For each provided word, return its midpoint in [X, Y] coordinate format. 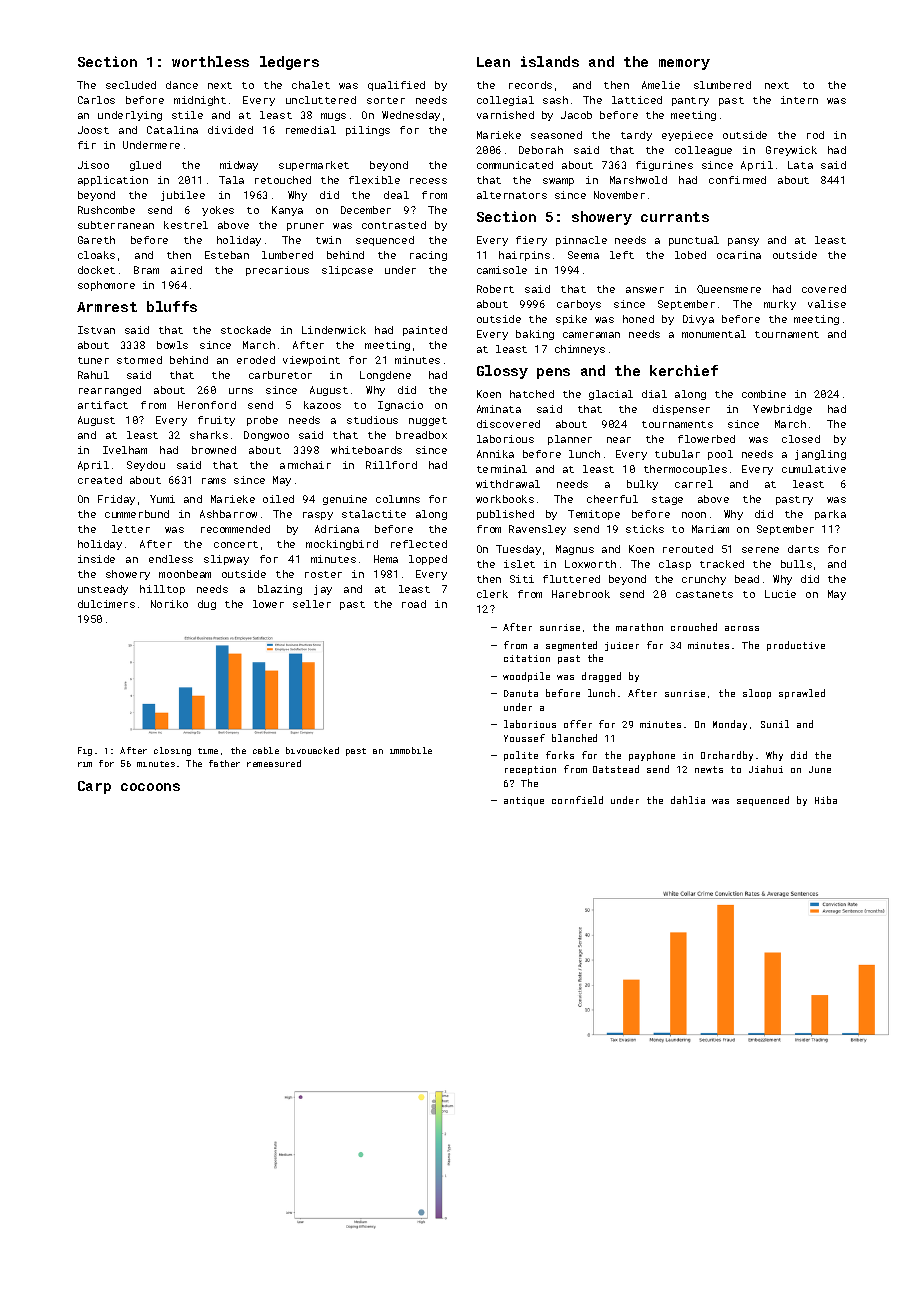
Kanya [287, 211]
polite [521, 756]
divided [230, 130]
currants [675, 217]
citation [527, 658]
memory [684, 64]
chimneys [580, 350]
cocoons [150, 787]
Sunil [775, 724]
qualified [396, 86]
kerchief [684, 370]
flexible [374, 180]
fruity [216, 421]
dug [207, 605]
